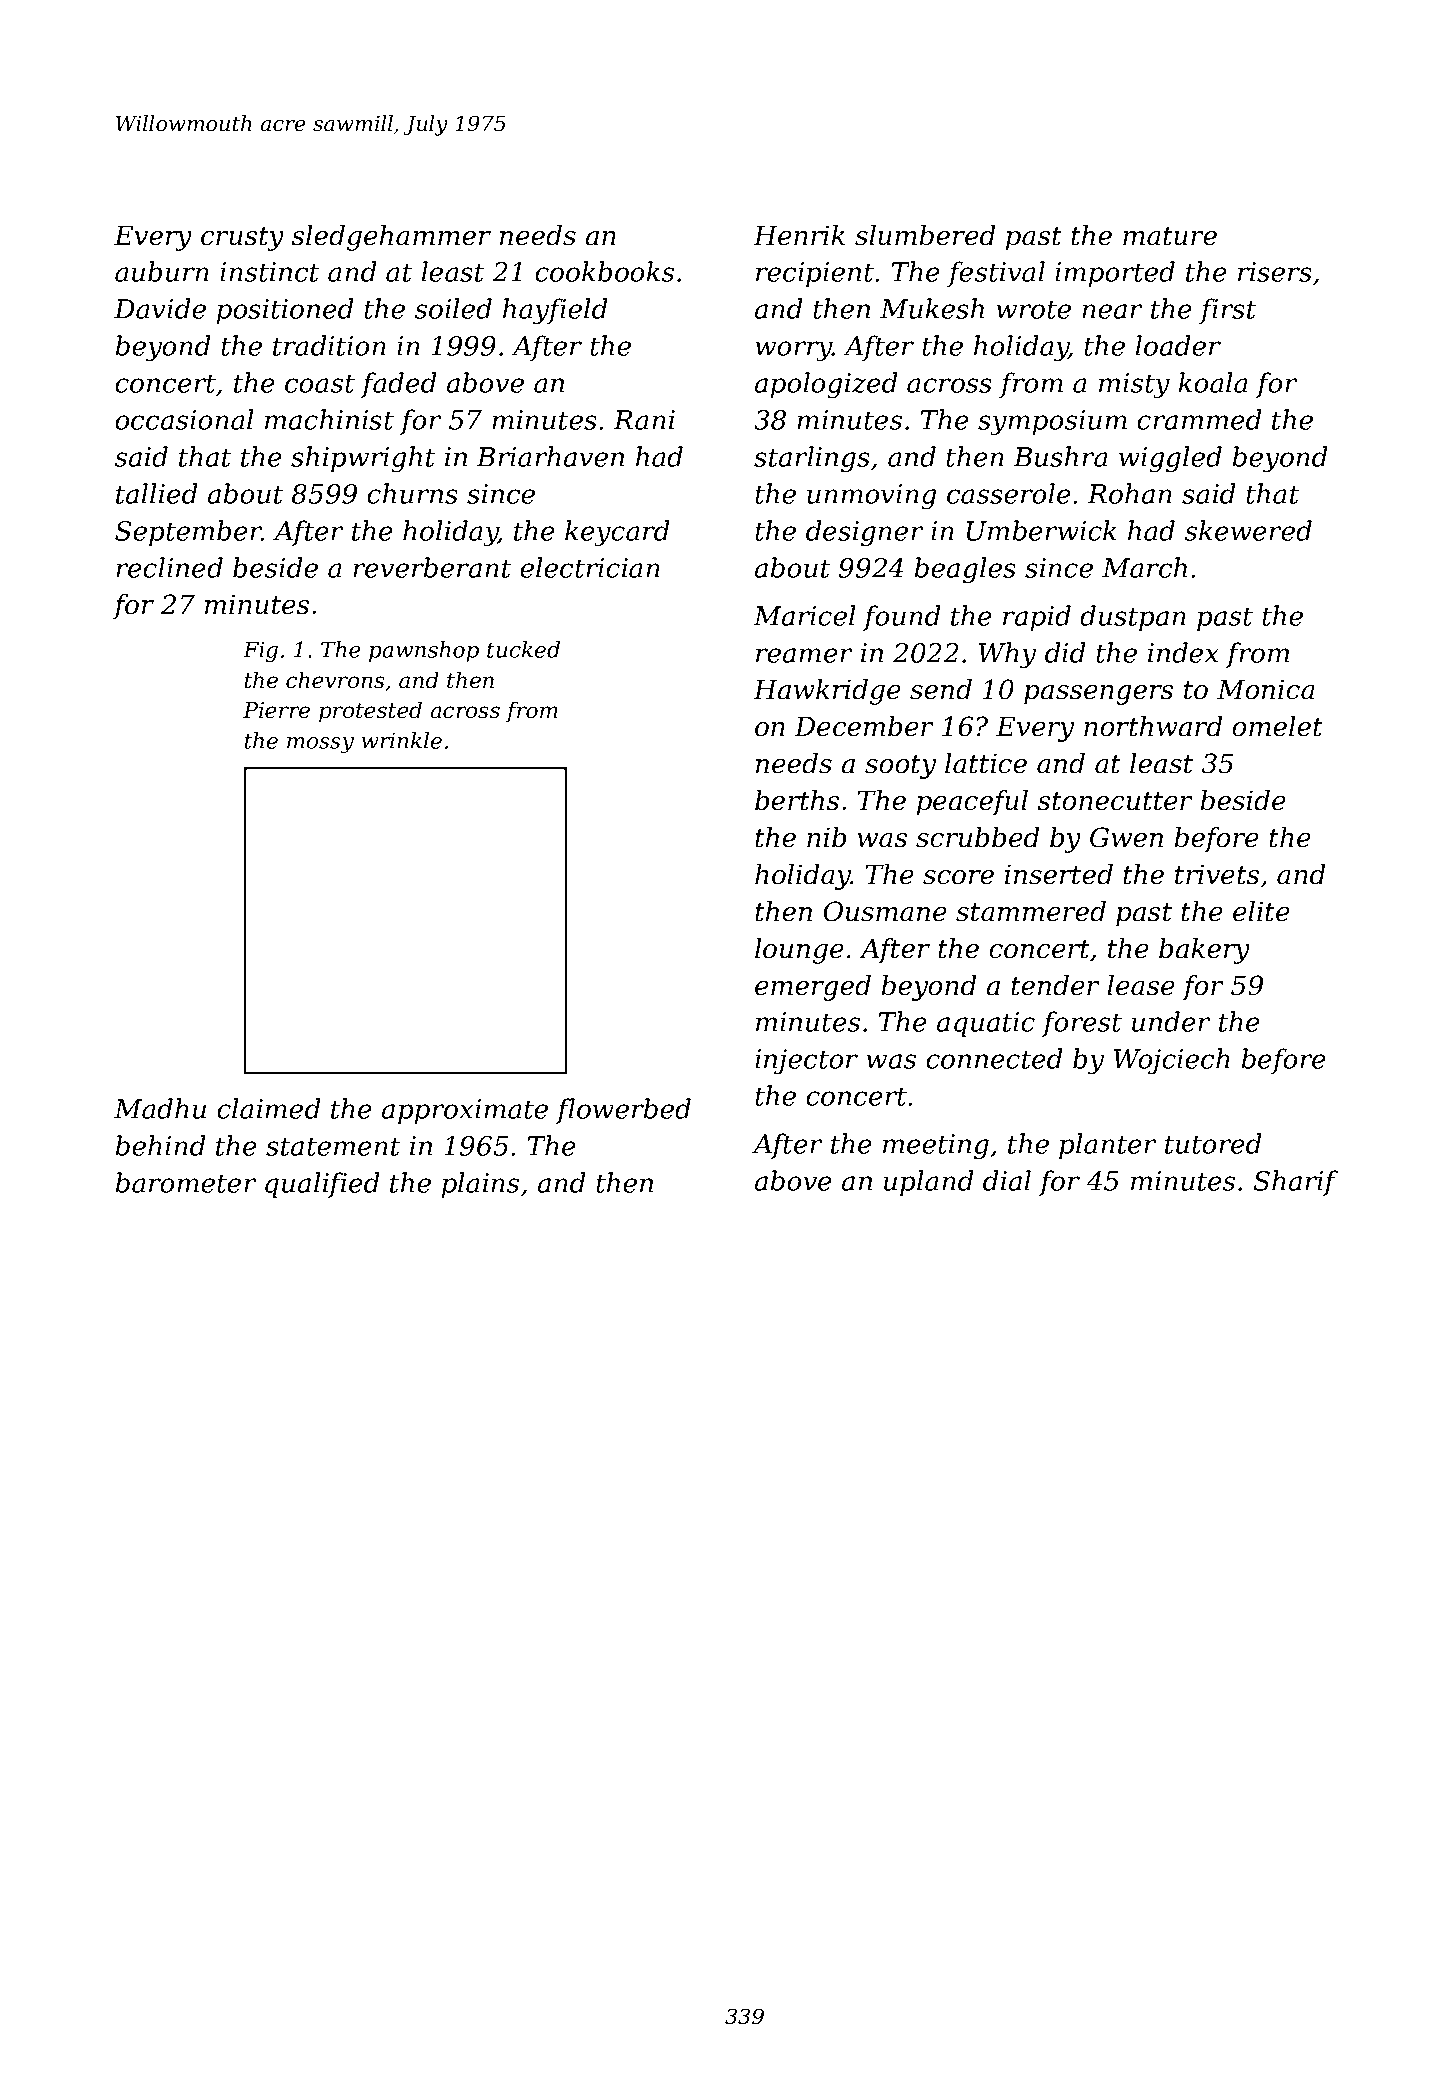  I want to click on Madhu, so click(160, 1108).
